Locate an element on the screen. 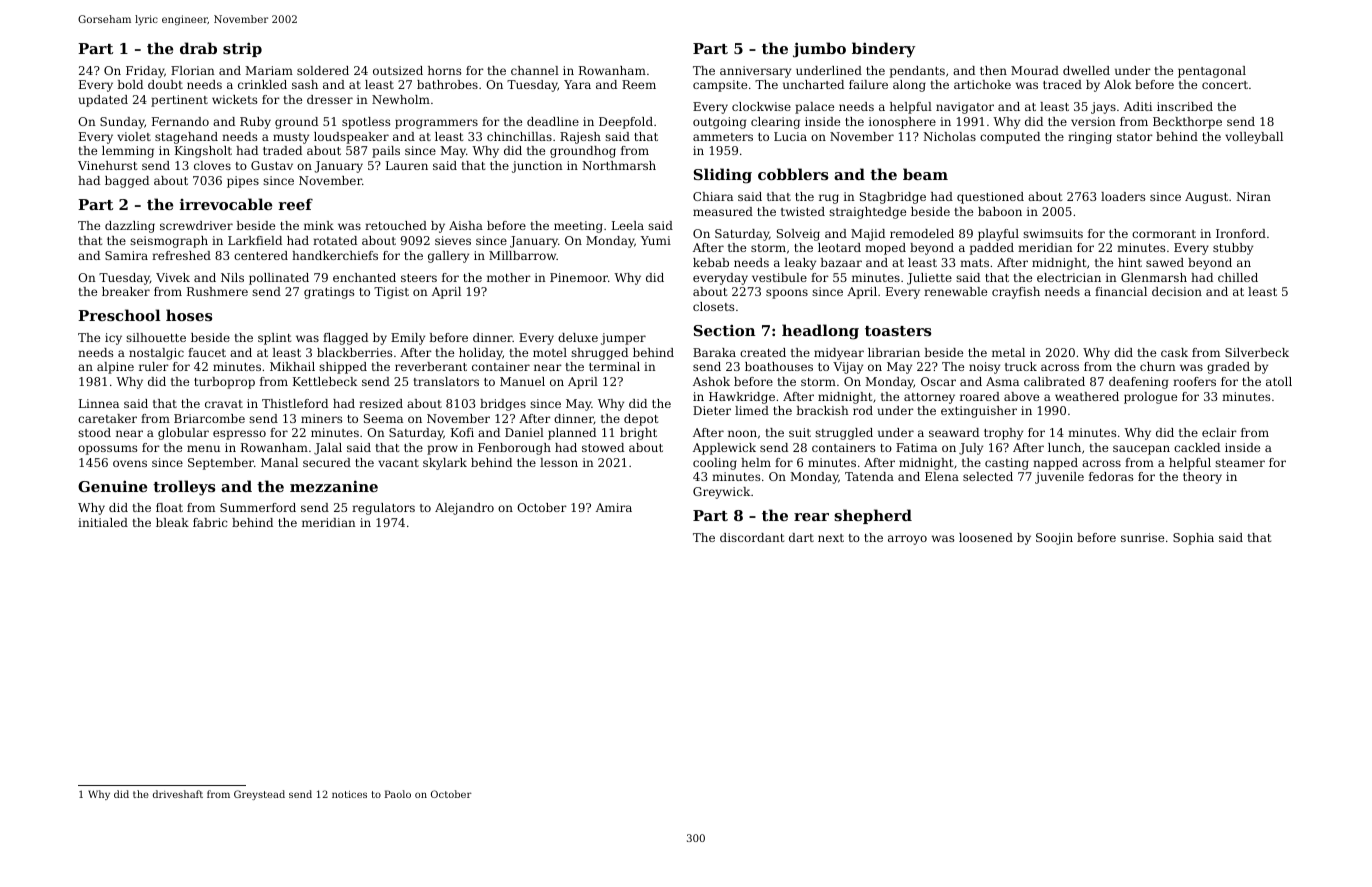 The height and width of the screenshot is (887, 1372). Tigist is located at coordinates (391, 293).
